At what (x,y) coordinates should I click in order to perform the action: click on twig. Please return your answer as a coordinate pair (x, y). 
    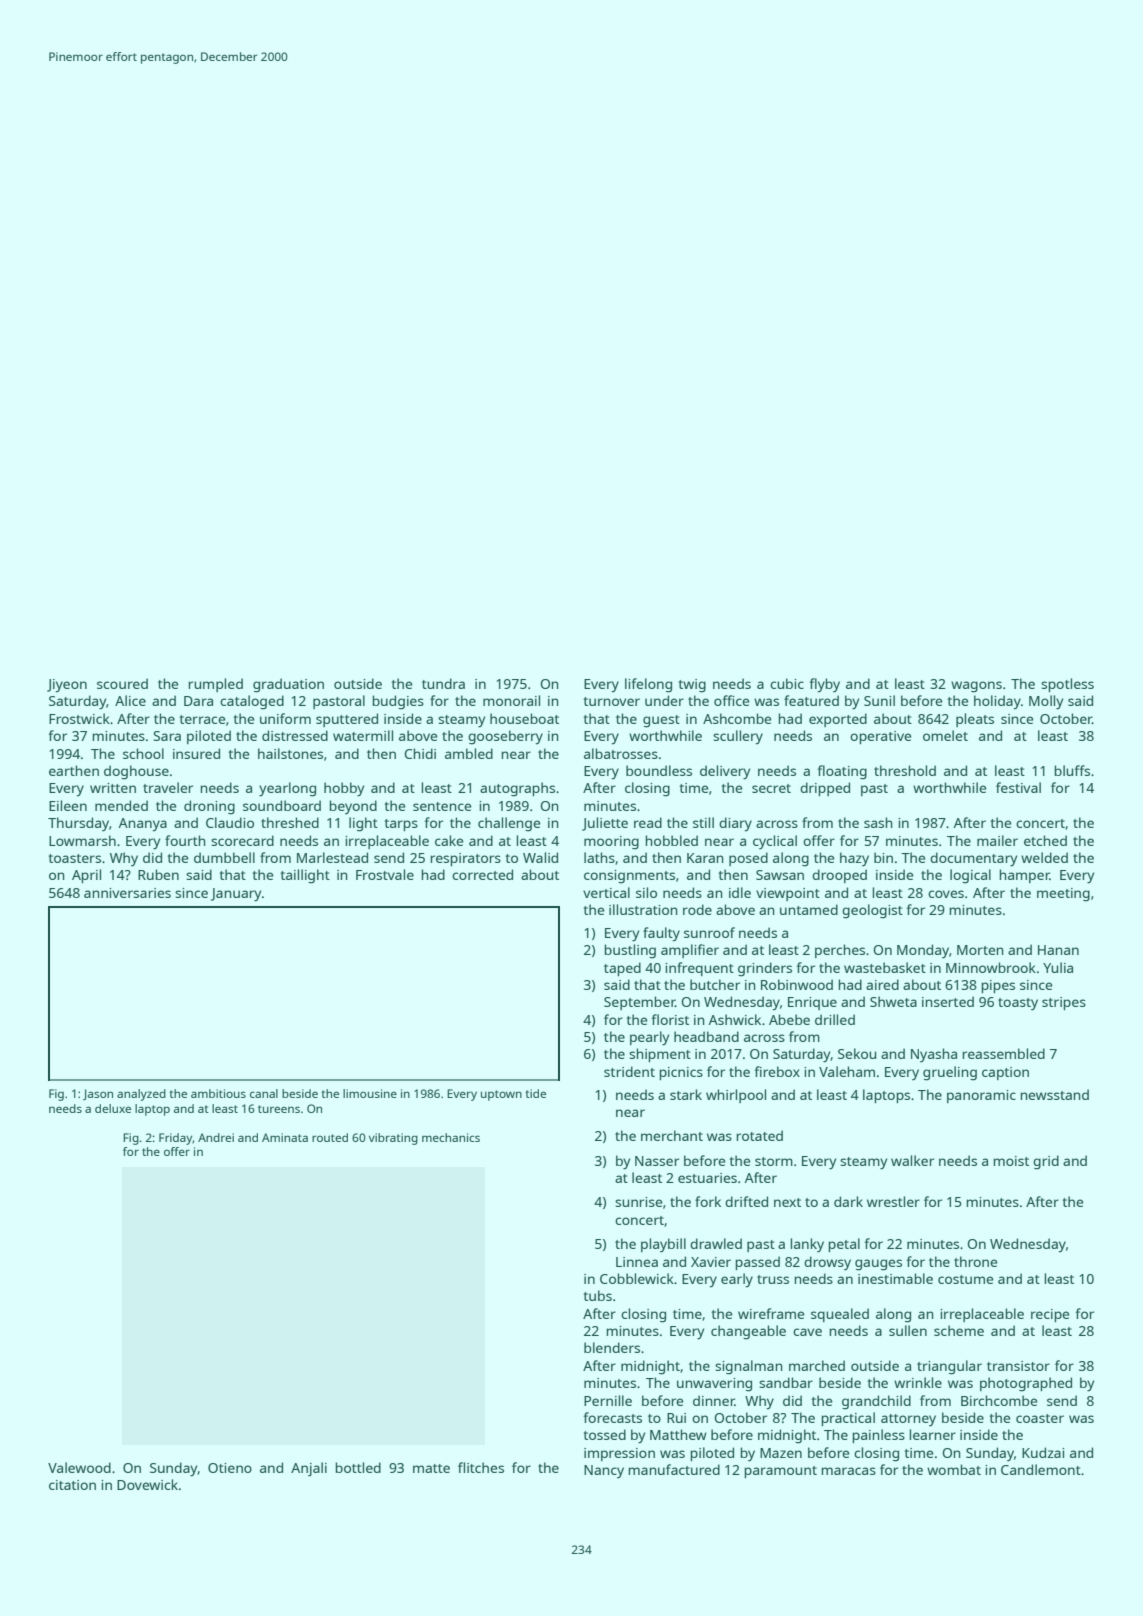
    Looking at the image, I should click on (692, 686).
